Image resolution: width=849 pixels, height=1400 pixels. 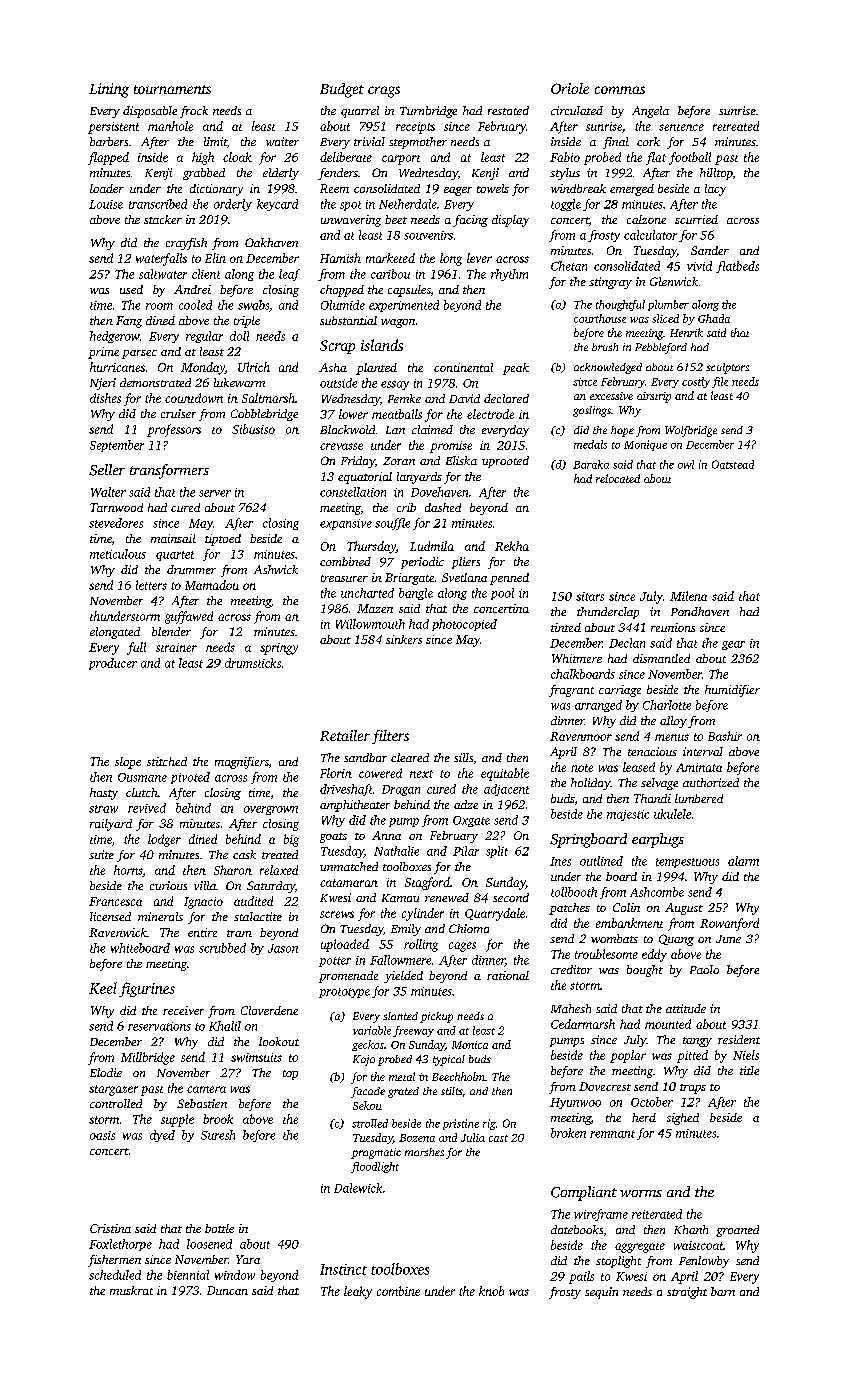 What do you see at coordinates (491, 1291) in the image?
I see `knob` at bounding box center [491, 1291].
